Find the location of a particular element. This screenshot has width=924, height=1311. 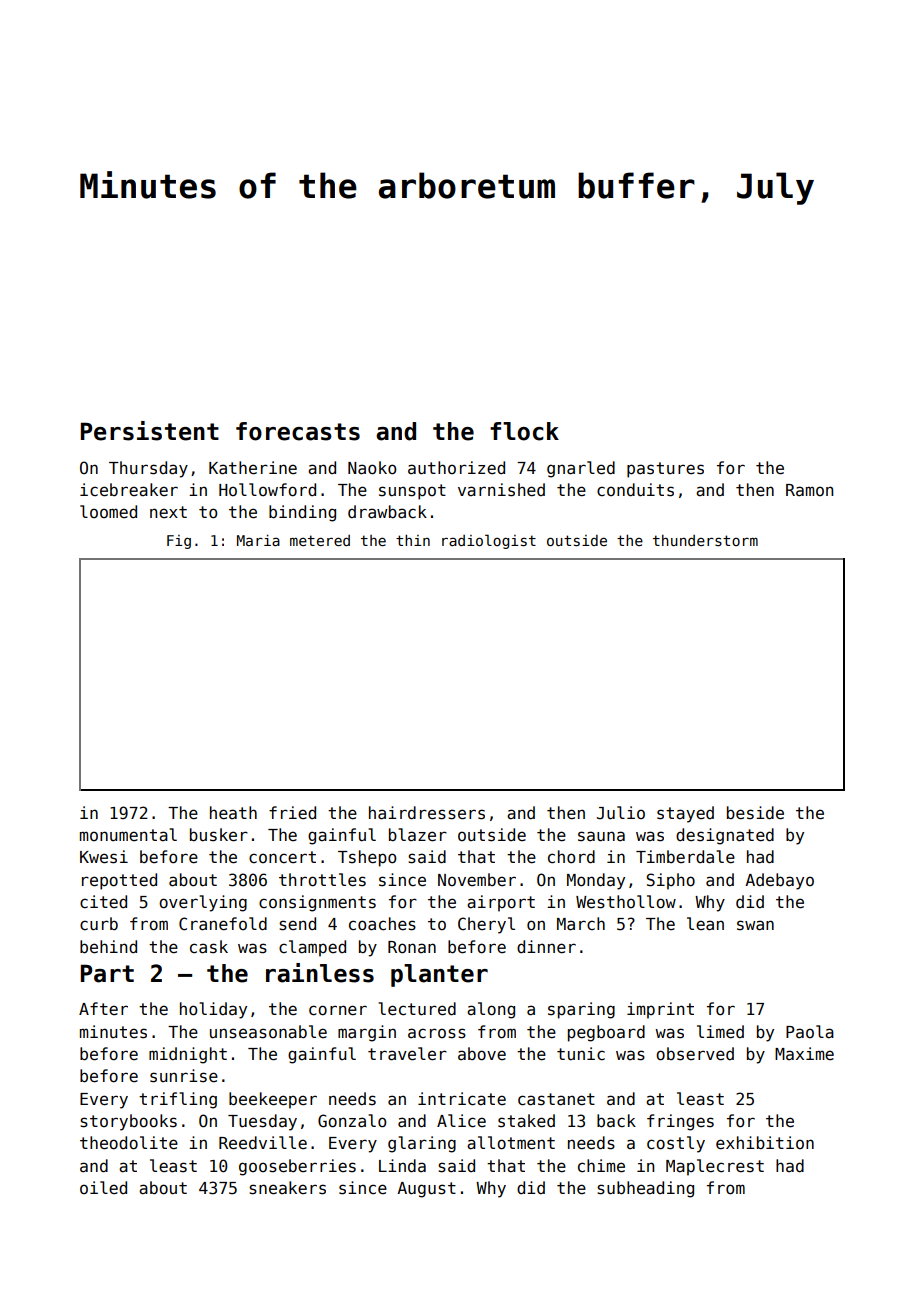

flock is located at coordinates (524, 431).
